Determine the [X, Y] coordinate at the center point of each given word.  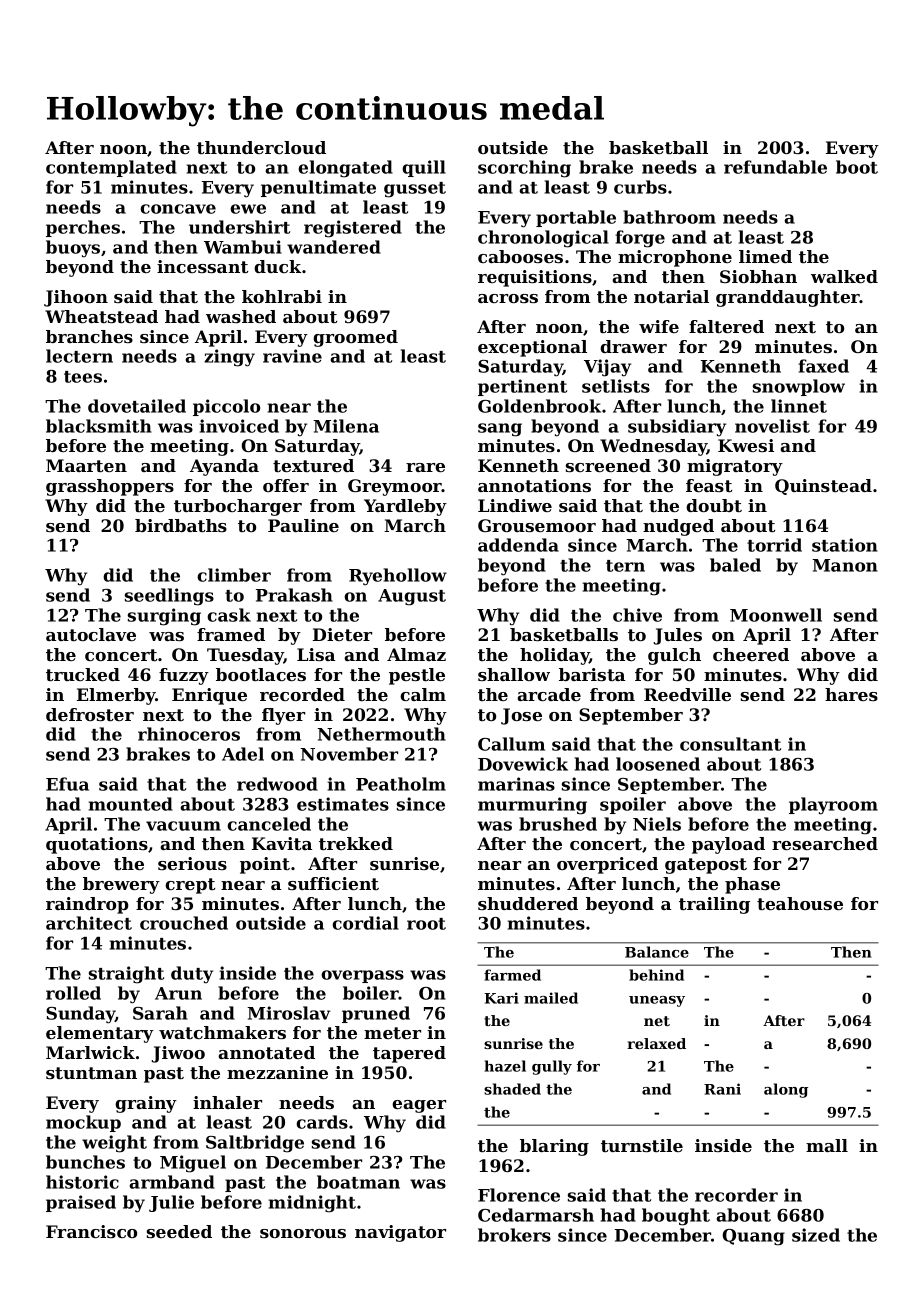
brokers [514, 1235]
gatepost [706, 866]
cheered [751, 654]
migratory [735, 467]
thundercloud [261, 147]
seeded [179, 1231]
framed [231, 634]
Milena [346, 426]
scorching [524, 169]
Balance [657, 952]
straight [126, 975]
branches [89, 336]
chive [637, 615]
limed [765, 256]
